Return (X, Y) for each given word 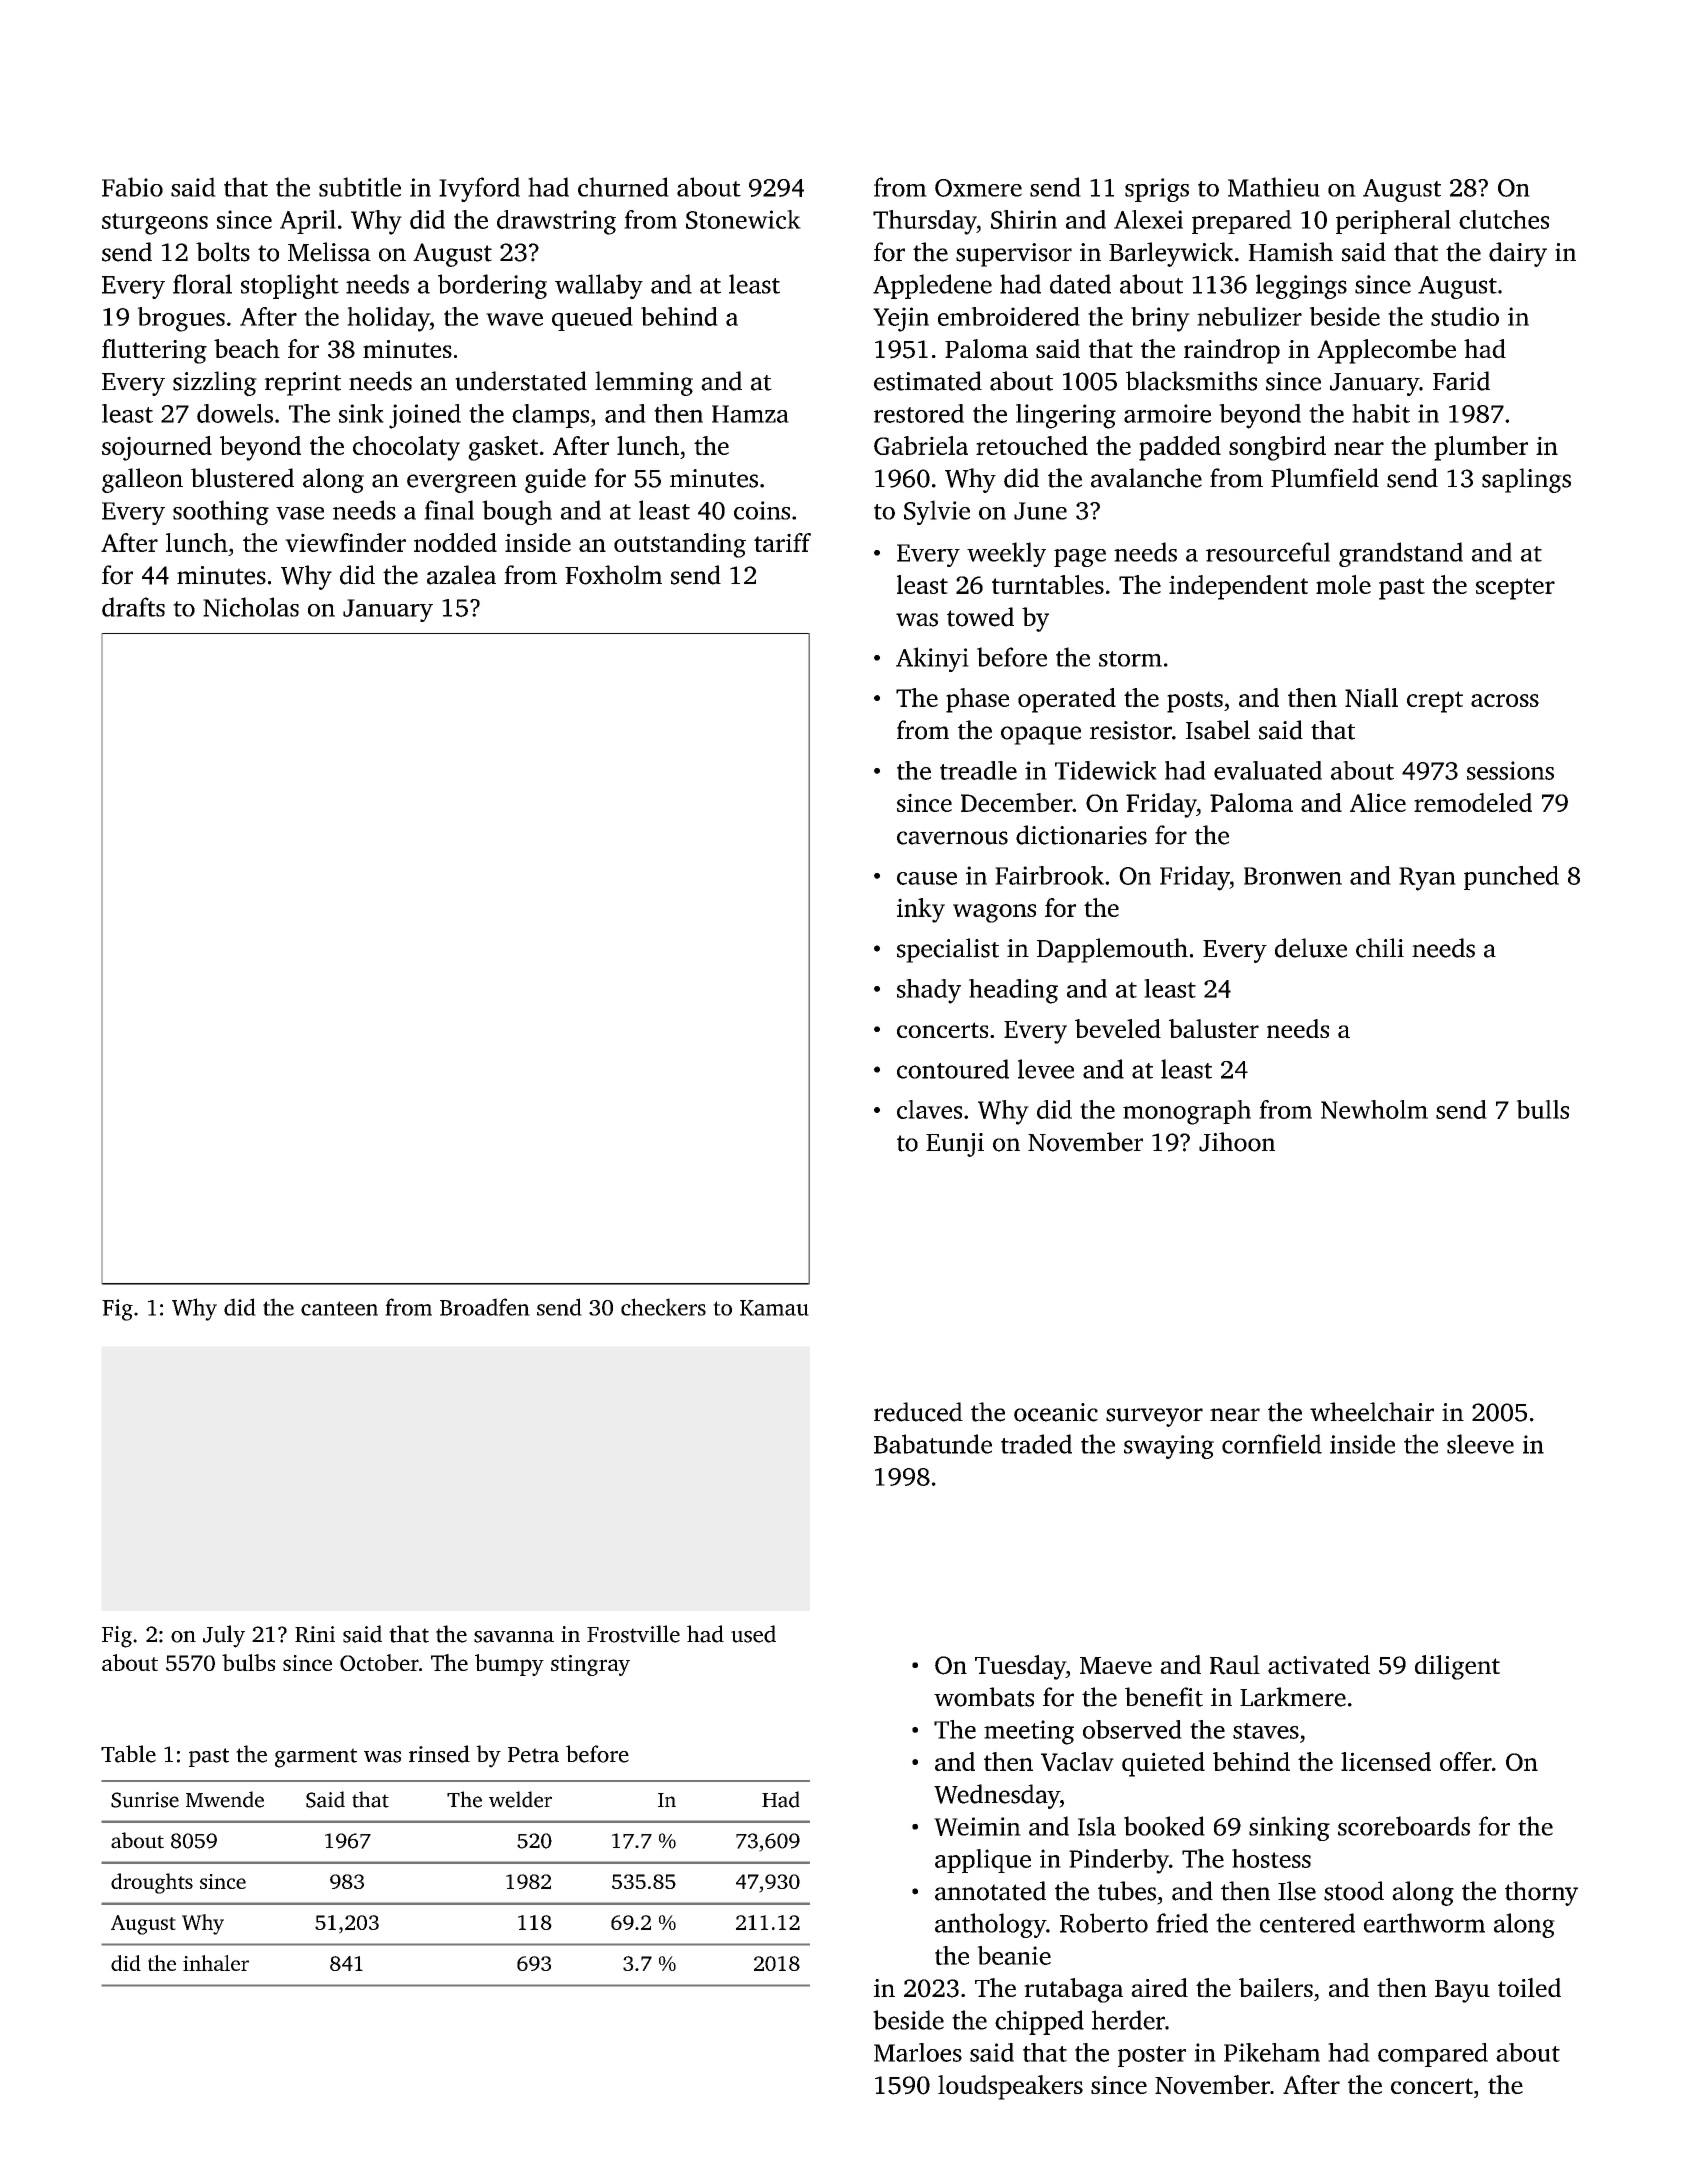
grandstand (1401, 554)
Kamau (774, 1308)
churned (623, 187)
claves (929, 1109)
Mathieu (1274, 187)
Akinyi (932, 659)
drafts (133, 607)
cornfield (1272, 1444)
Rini (315, 1634)
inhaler (216, 1963)
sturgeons (155, 224)
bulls (1542, 1109)
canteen (339, 1308)
